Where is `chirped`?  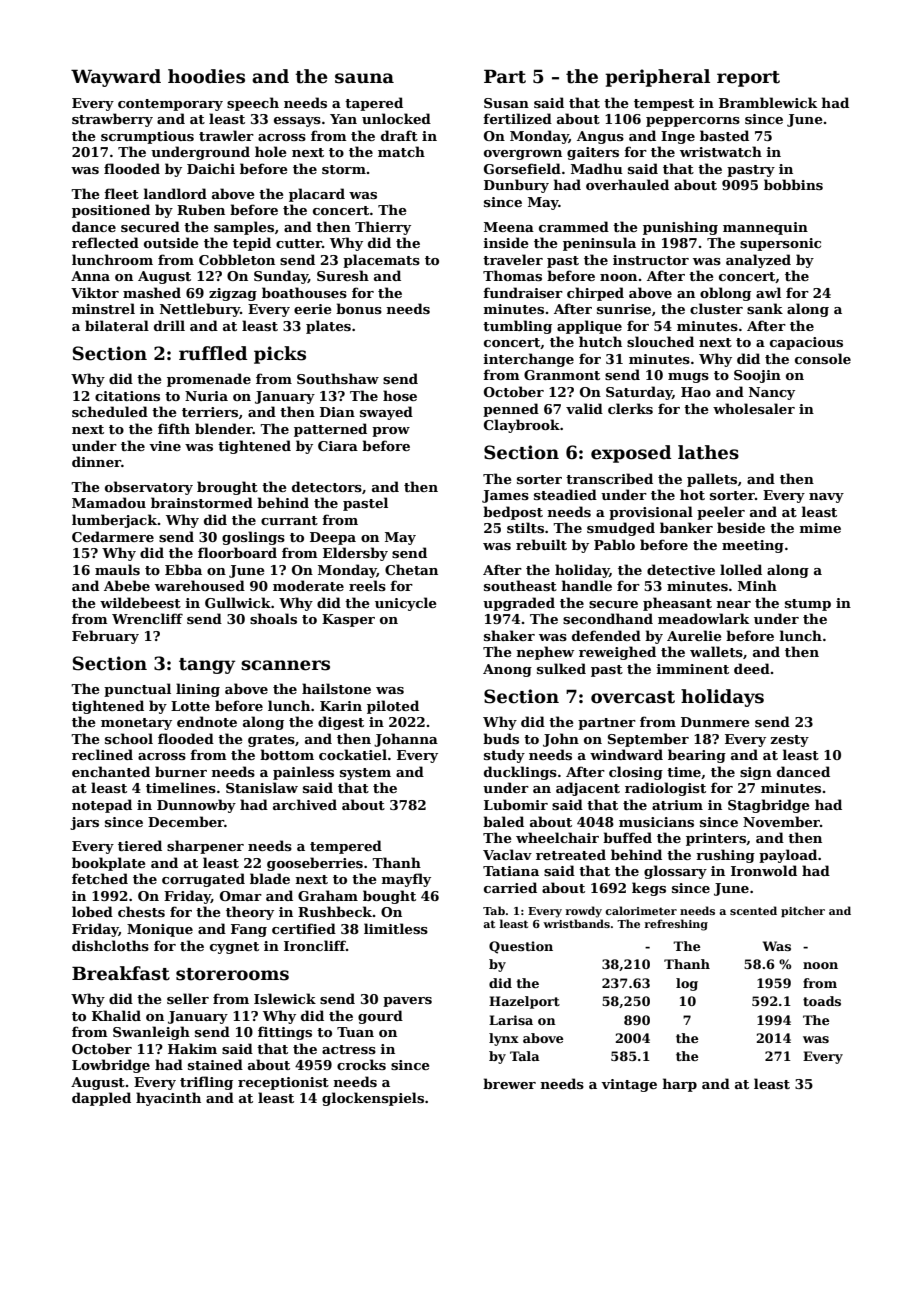 chirped is located at coordinates (595, 294).
